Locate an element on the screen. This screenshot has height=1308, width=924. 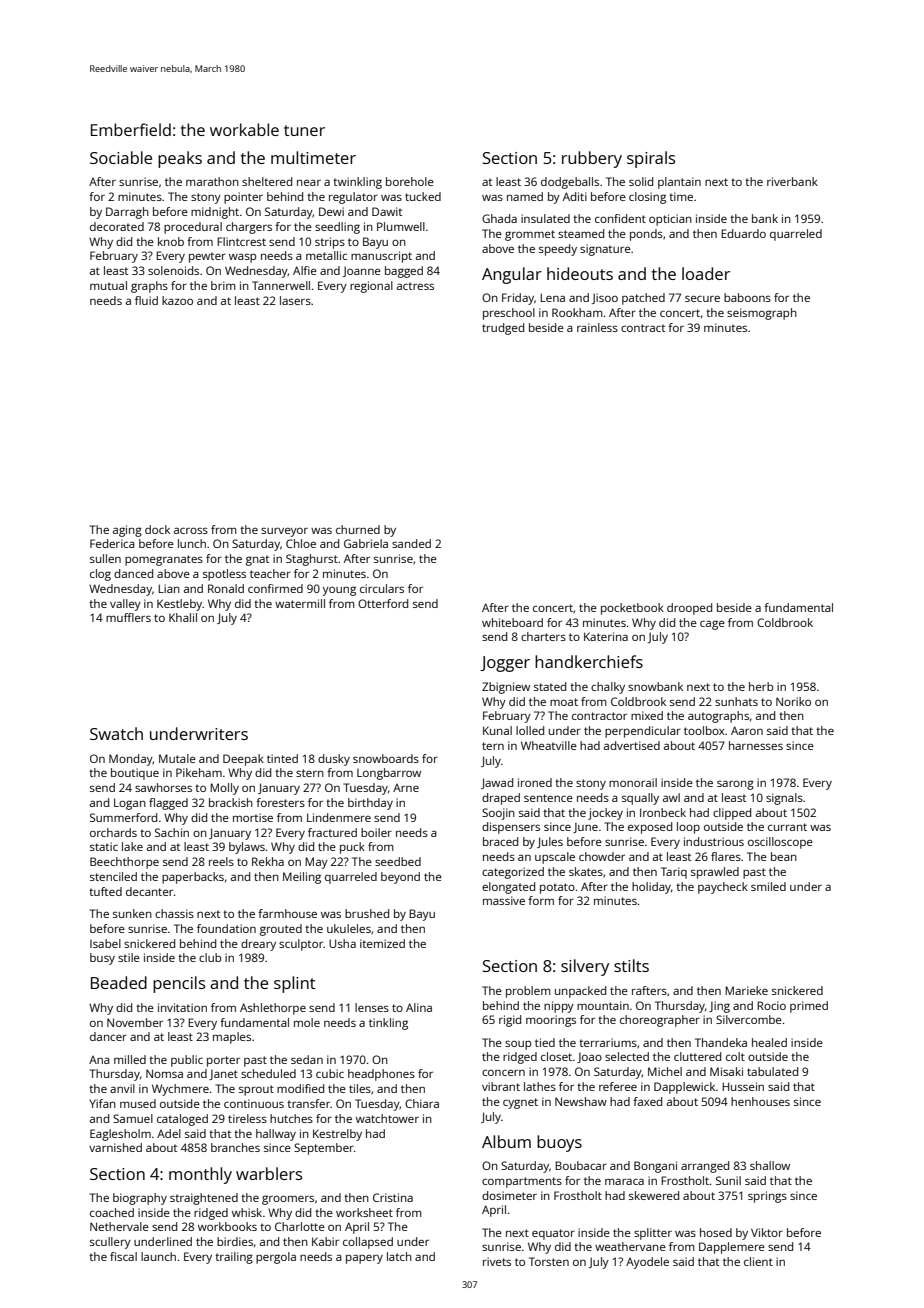
sanded is located at coordinates (411, 543).
